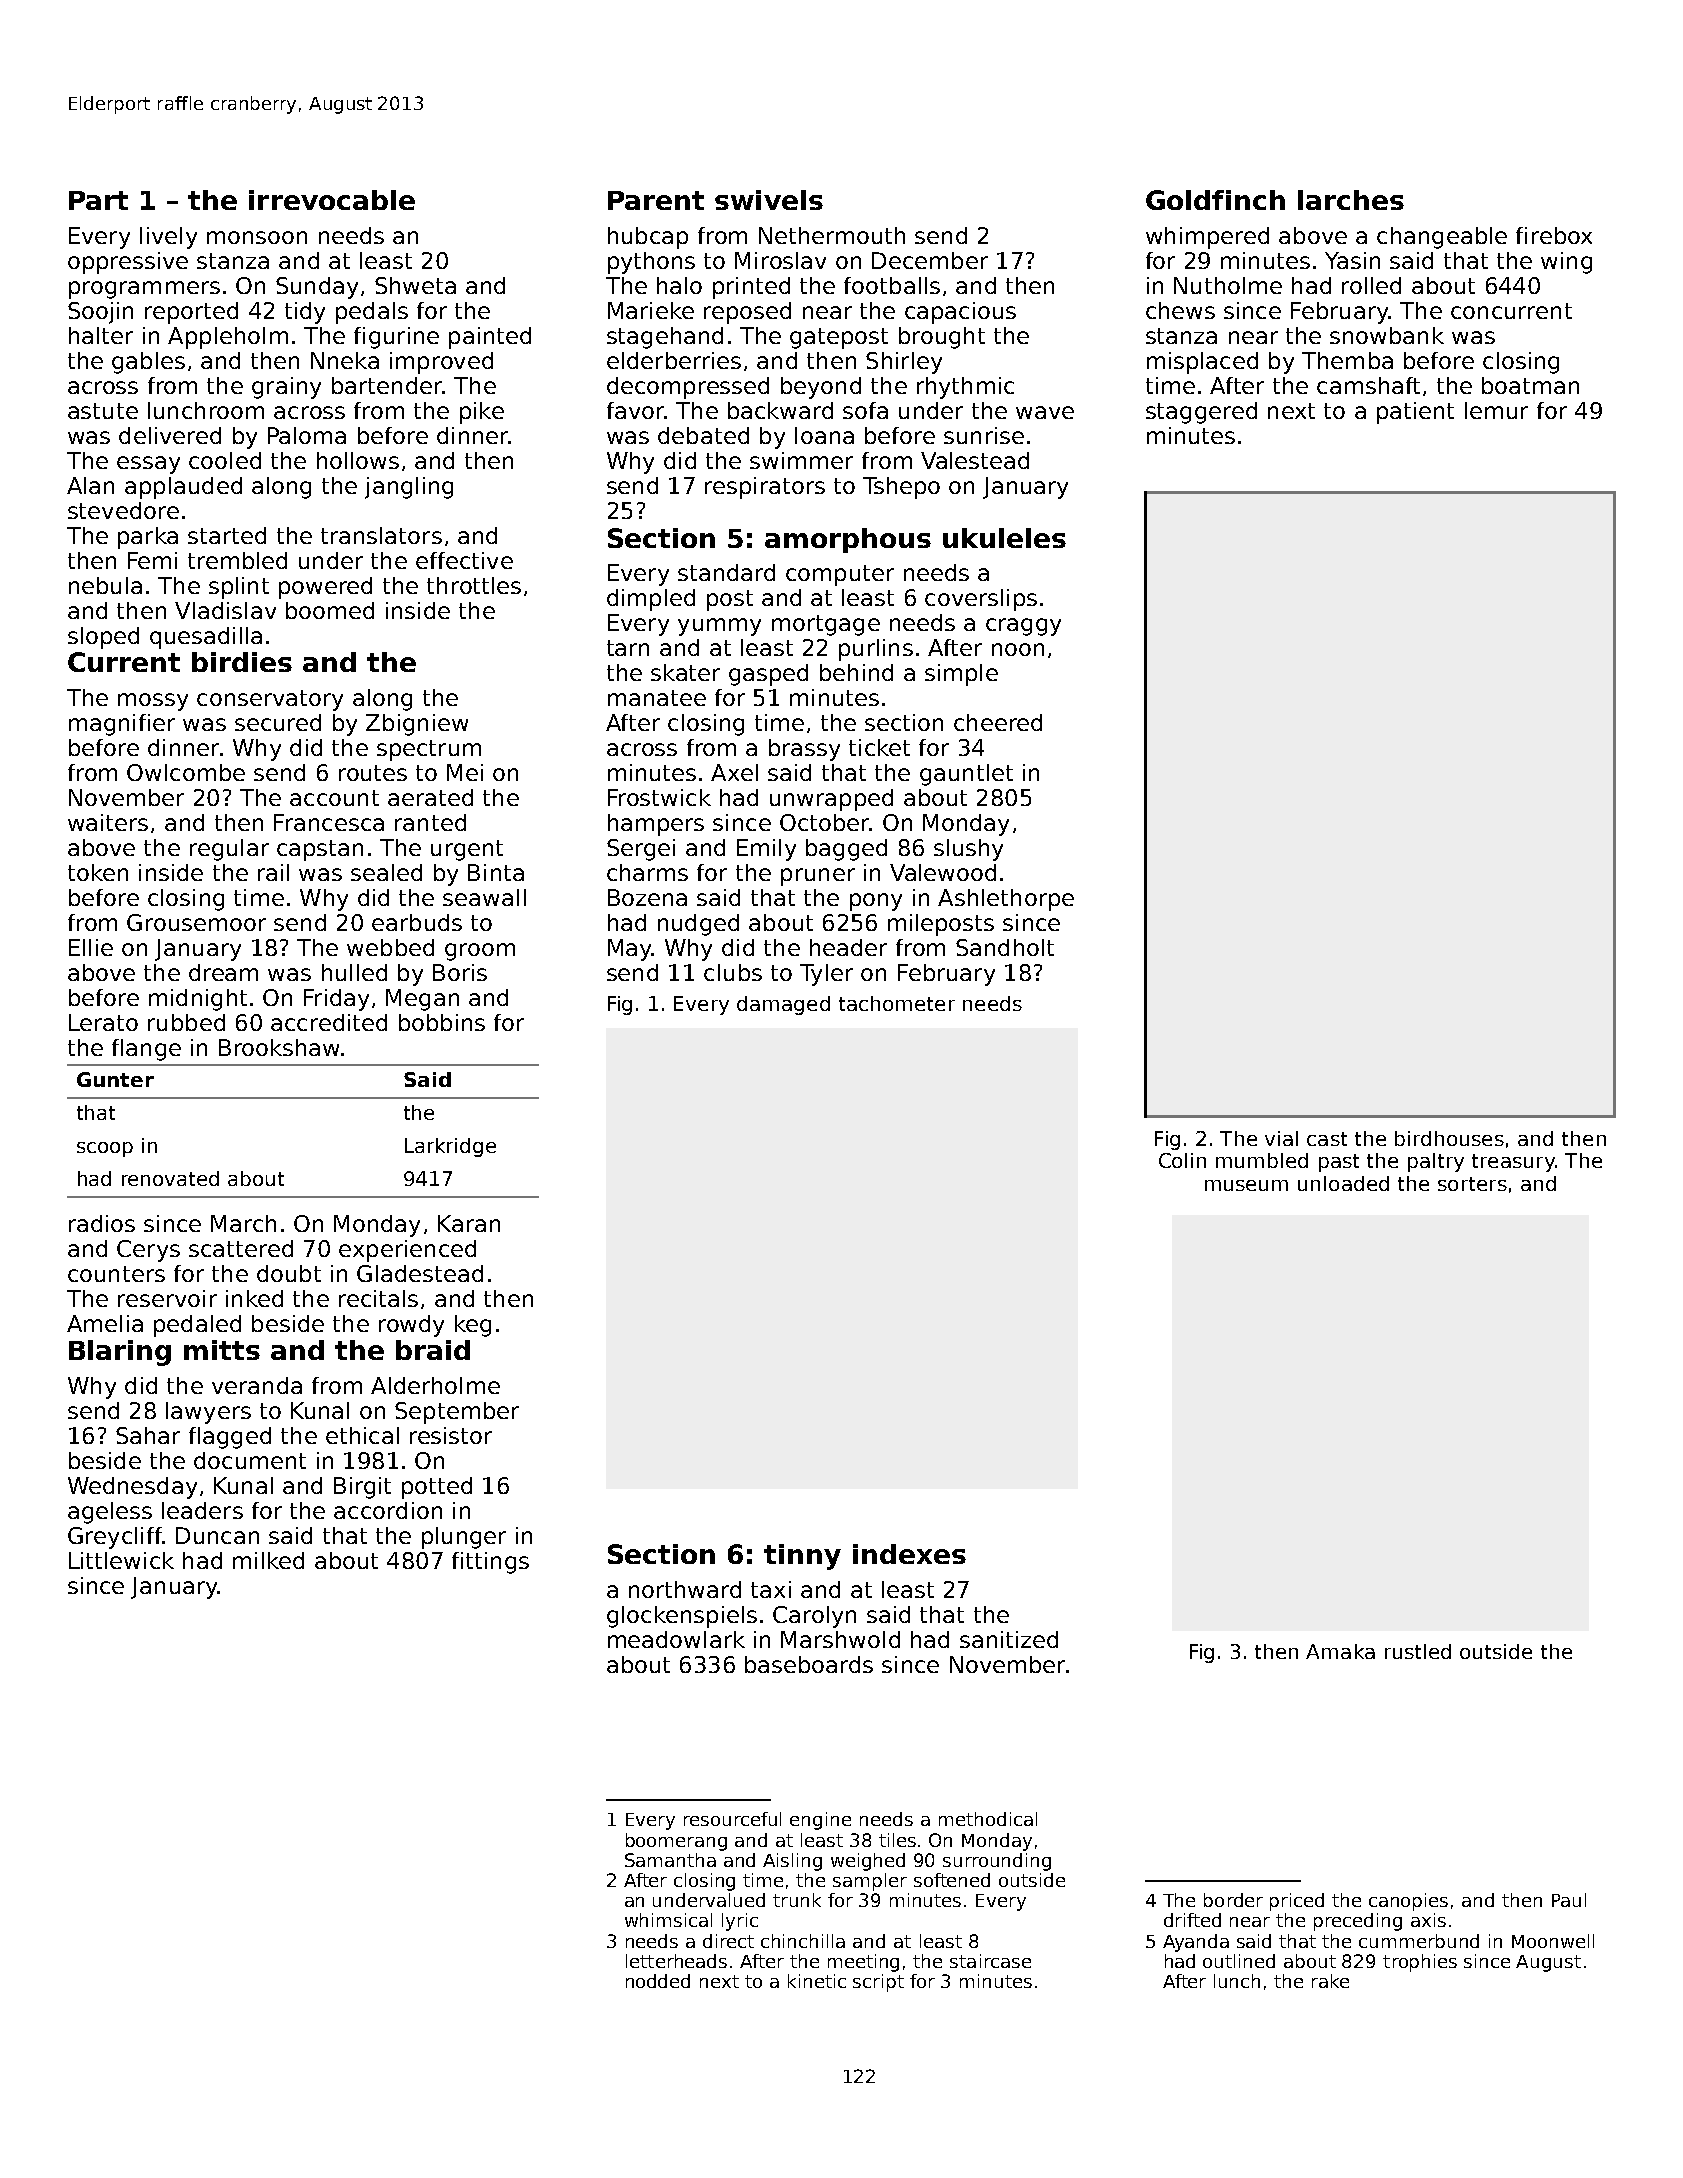 This document has width=1683, height=2178. What do you see at coordinates (1496, 410) in the document?
I see `lemur` at bounding box center [1496, 410].
